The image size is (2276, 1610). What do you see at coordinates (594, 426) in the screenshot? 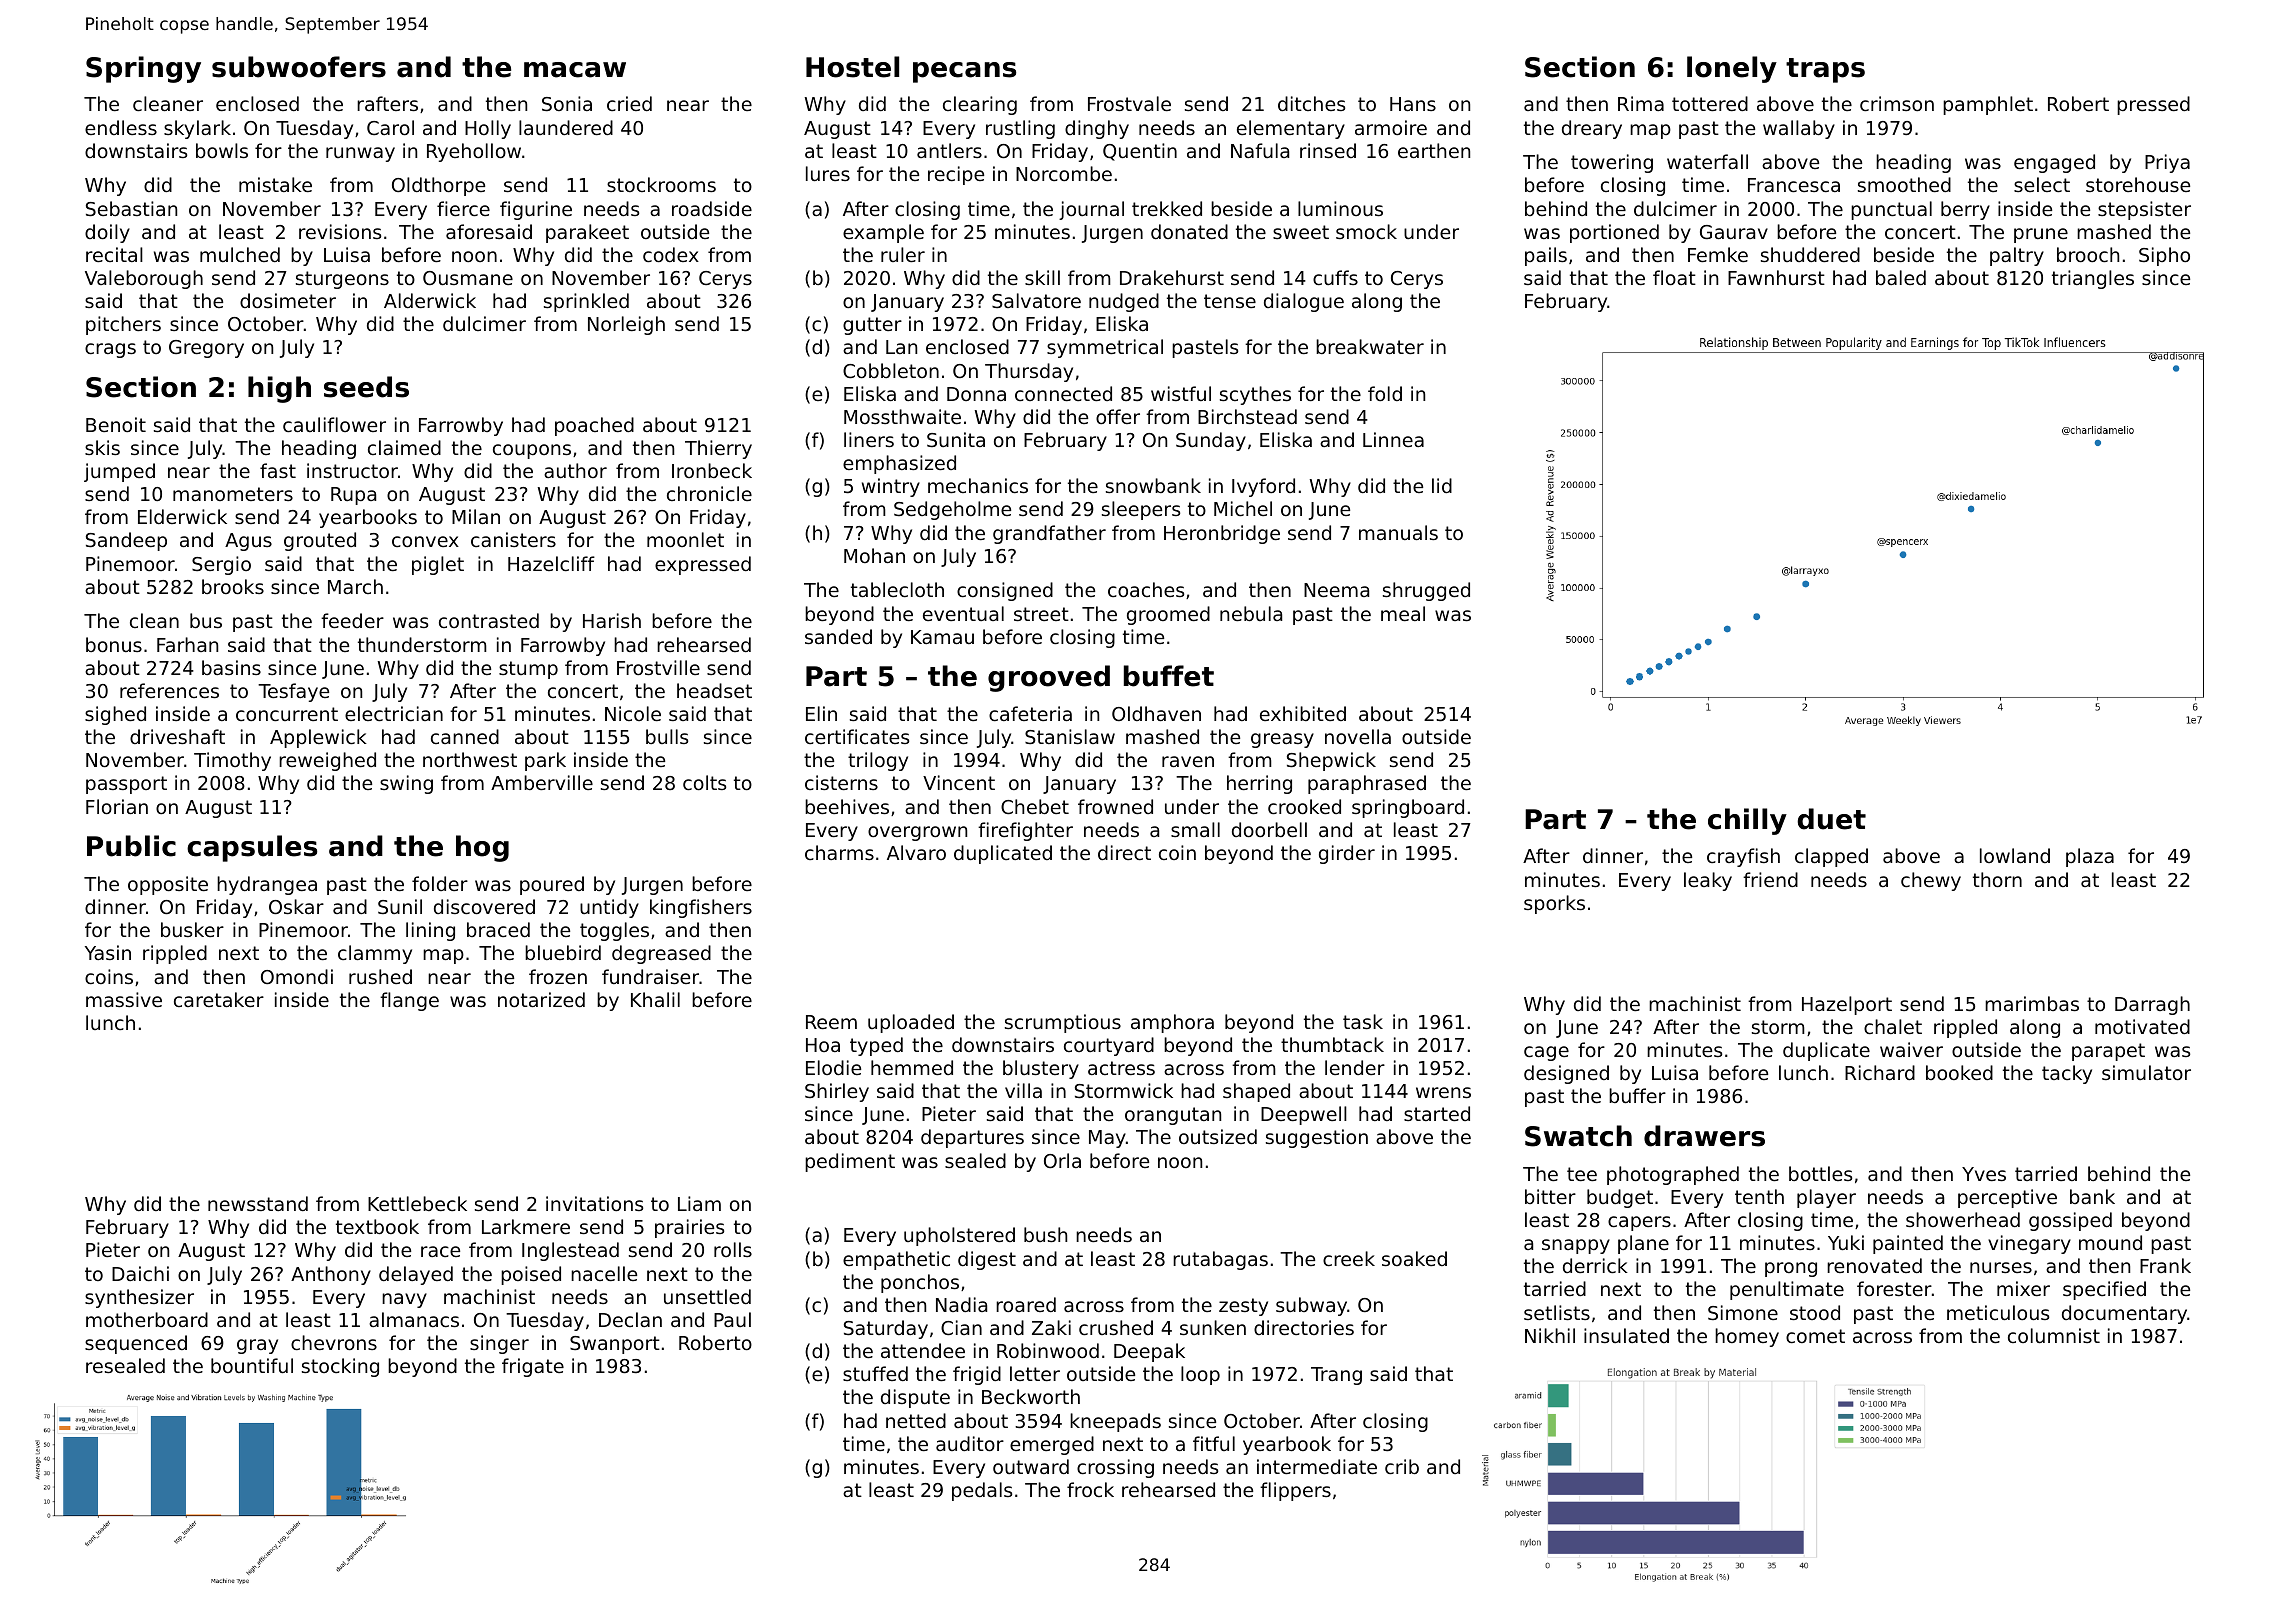
I see `poached` at bounding box center [594, 426].
